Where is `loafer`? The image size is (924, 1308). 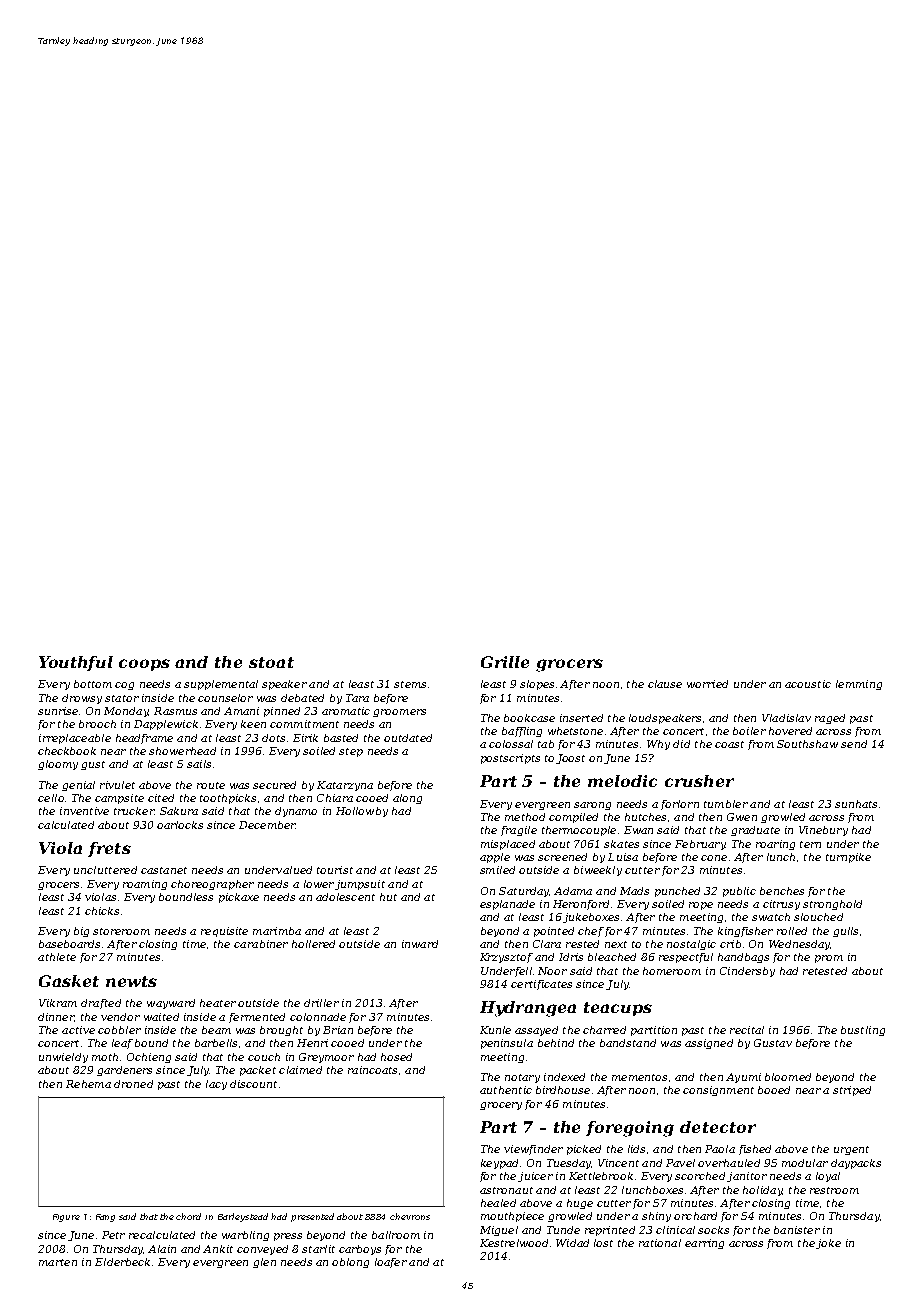 loafer is located at coordinates (391, 1263).
